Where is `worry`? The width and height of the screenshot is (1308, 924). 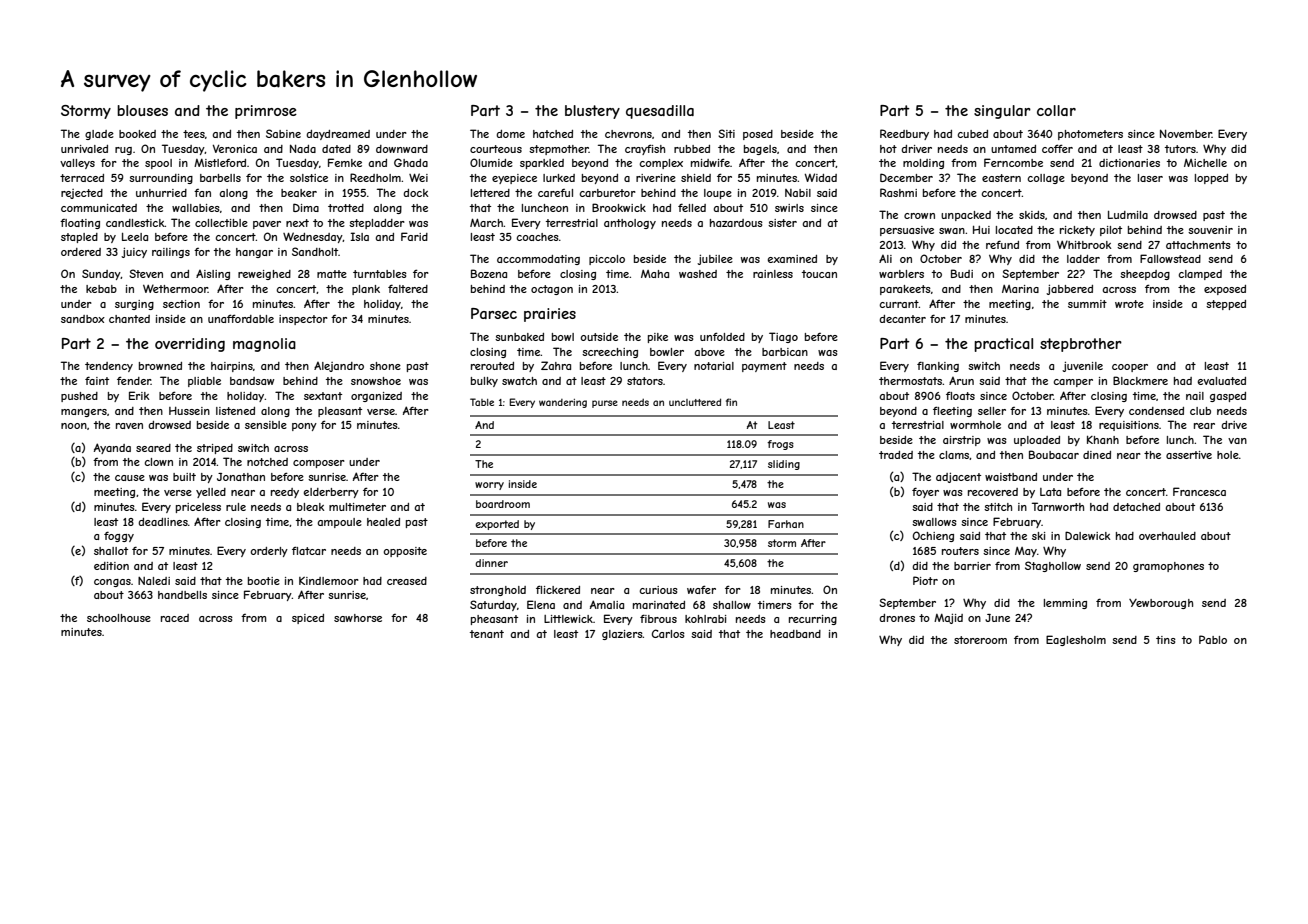
worry is located at coordinates (489, 486).
